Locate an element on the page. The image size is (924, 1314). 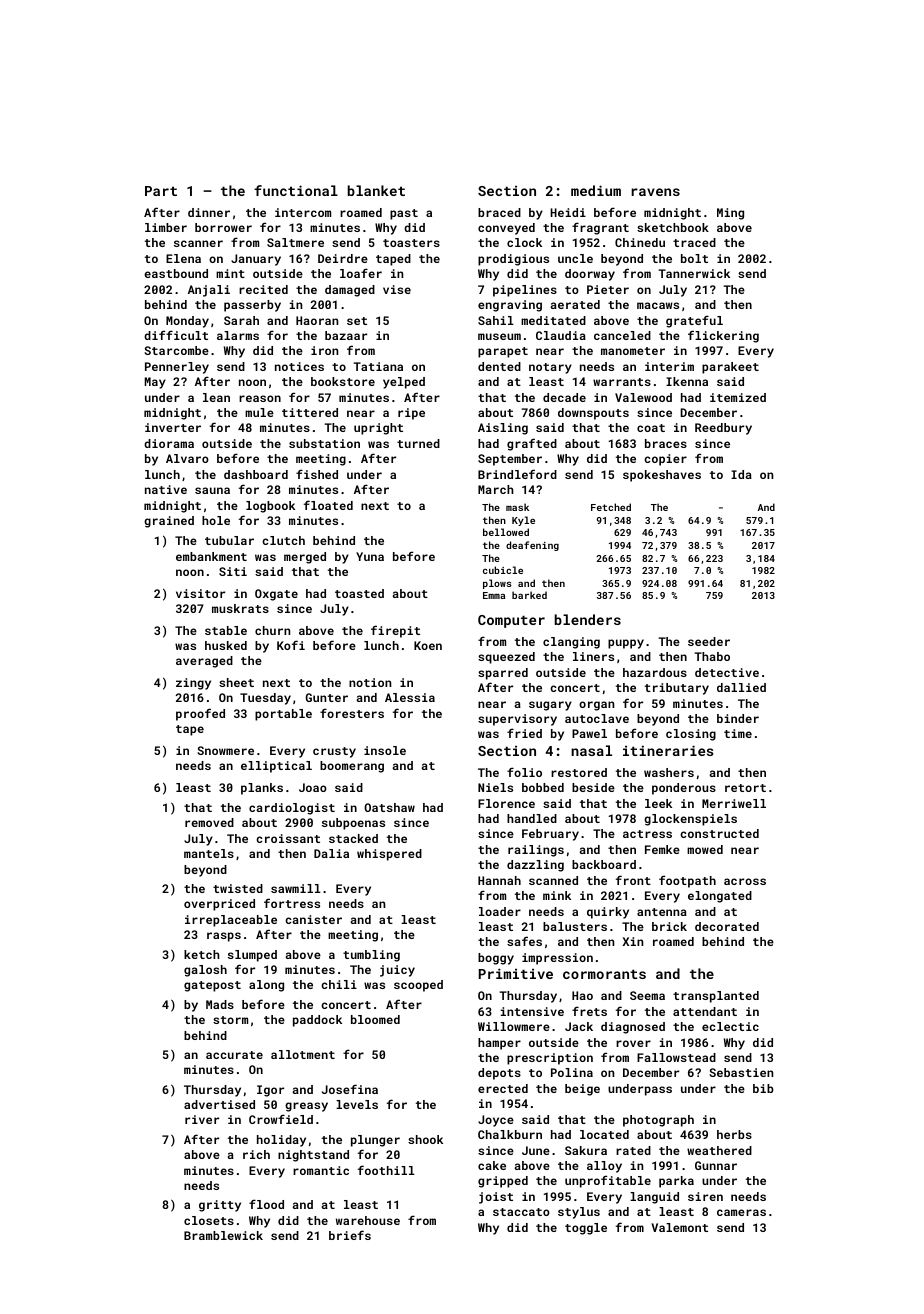
Ming is located at coordinates (730, 214).
